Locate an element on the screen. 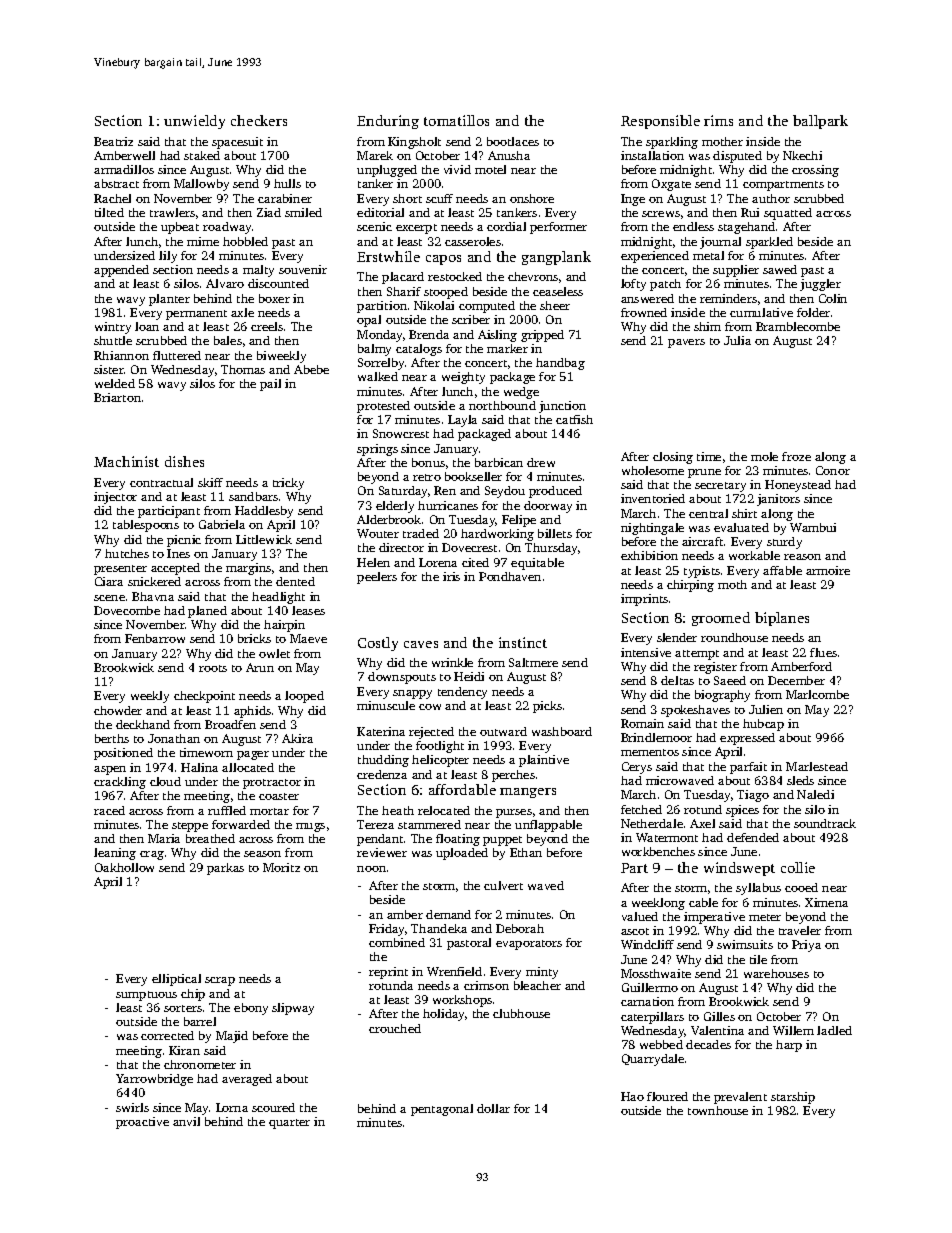  Responsible is located at coordinates (660, 122).
